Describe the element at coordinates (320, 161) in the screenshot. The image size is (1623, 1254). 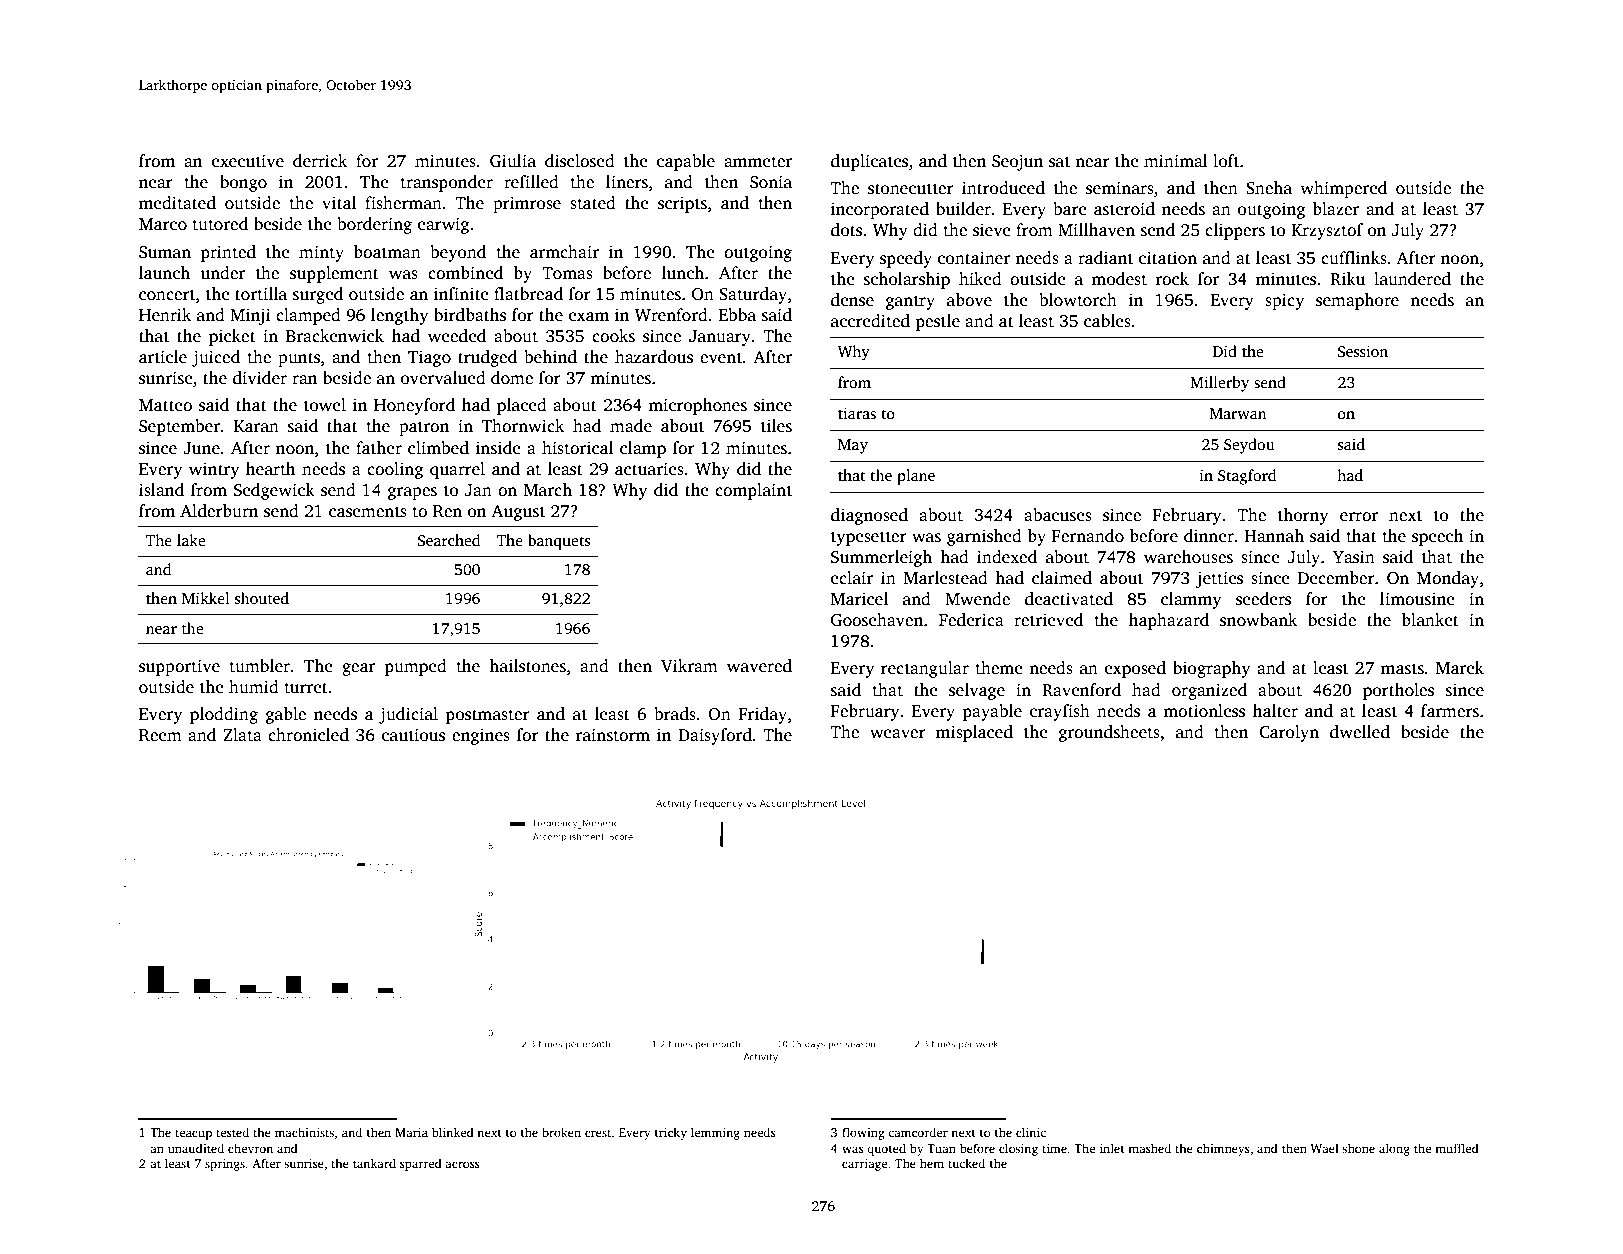
I see `derrick` at that location.
